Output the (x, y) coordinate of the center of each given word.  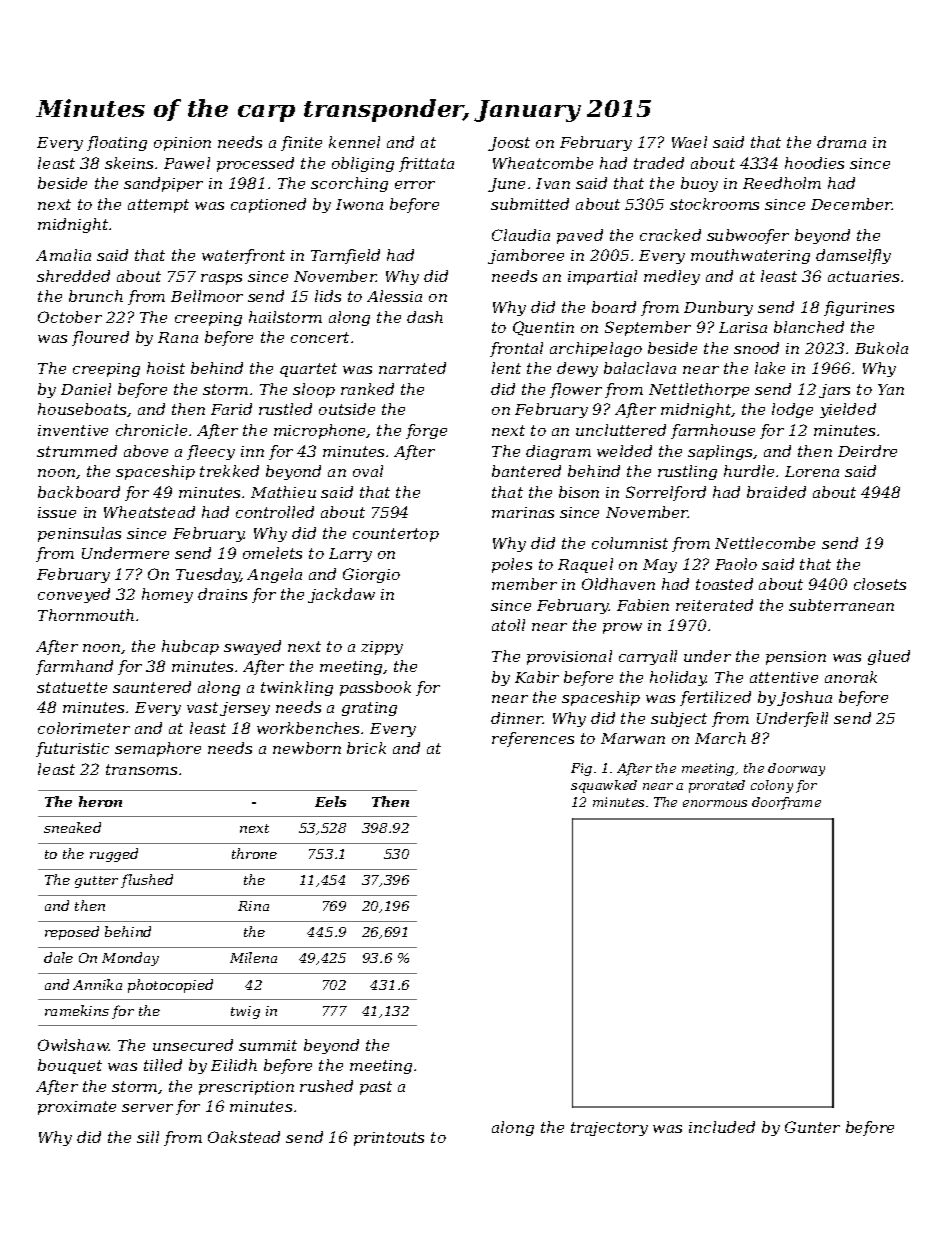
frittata (426, 164)
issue (57, 512)
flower (576, 390)
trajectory (609, 1129)
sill (148, 1137)
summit (268, 1045)
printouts (389, 1139)
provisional (569, 657)
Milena (253, 957)
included (722, 1127)
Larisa (743, 327)
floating (117, 143)
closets (880, 584)
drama (841, 142)
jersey (245, 709)
